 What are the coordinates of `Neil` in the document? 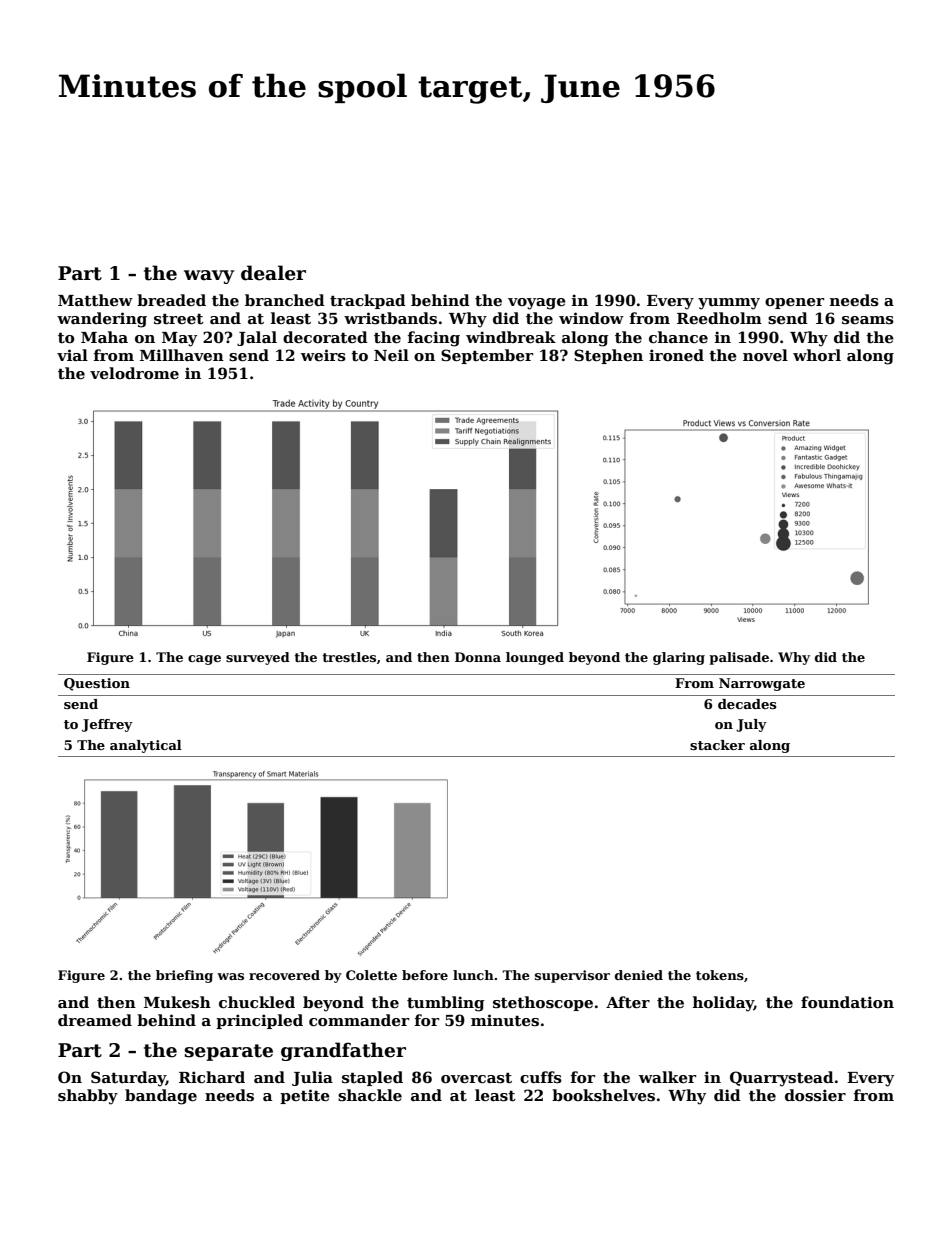 It's located at (391, 355).
